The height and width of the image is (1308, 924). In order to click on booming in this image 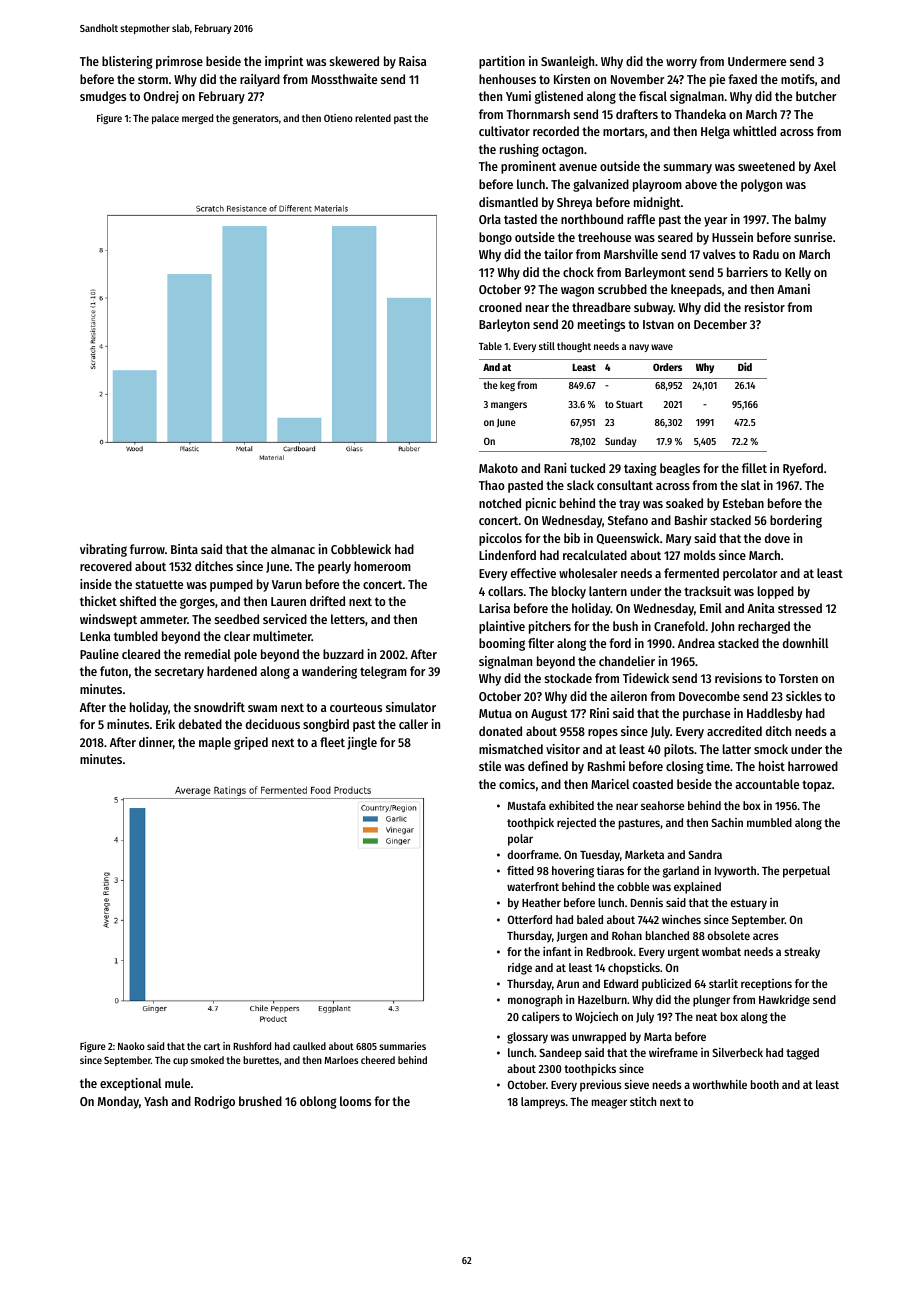, I will do `click(502, 644)`.
